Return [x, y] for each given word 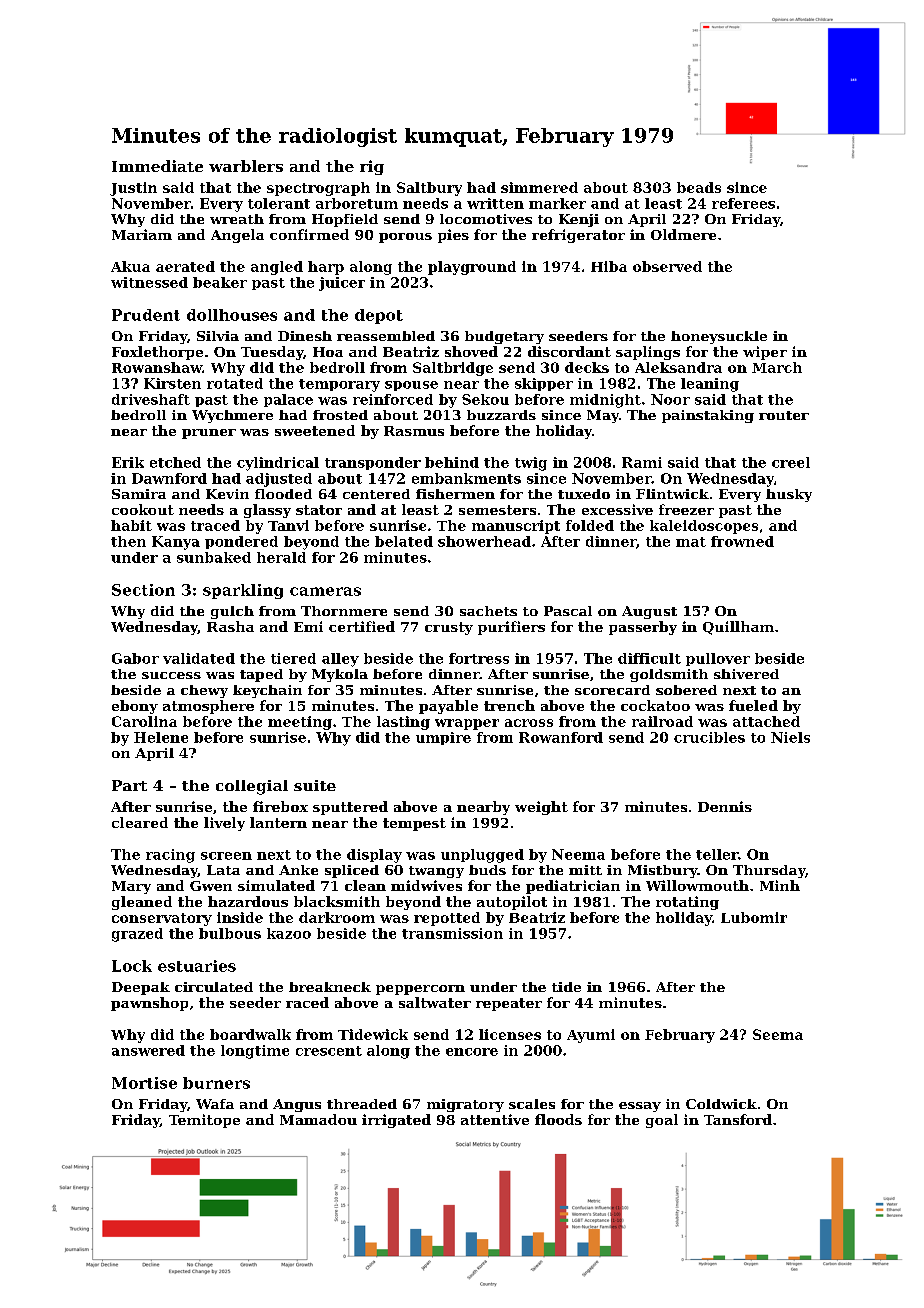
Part [129, 785]
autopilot [512, 903]
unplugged [482, 856]
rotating [687, 903]
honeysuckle [719, 337]
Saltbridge [453, 369]
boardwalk [250, 1034]
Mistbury [663, 871]
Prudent [146, 315]
